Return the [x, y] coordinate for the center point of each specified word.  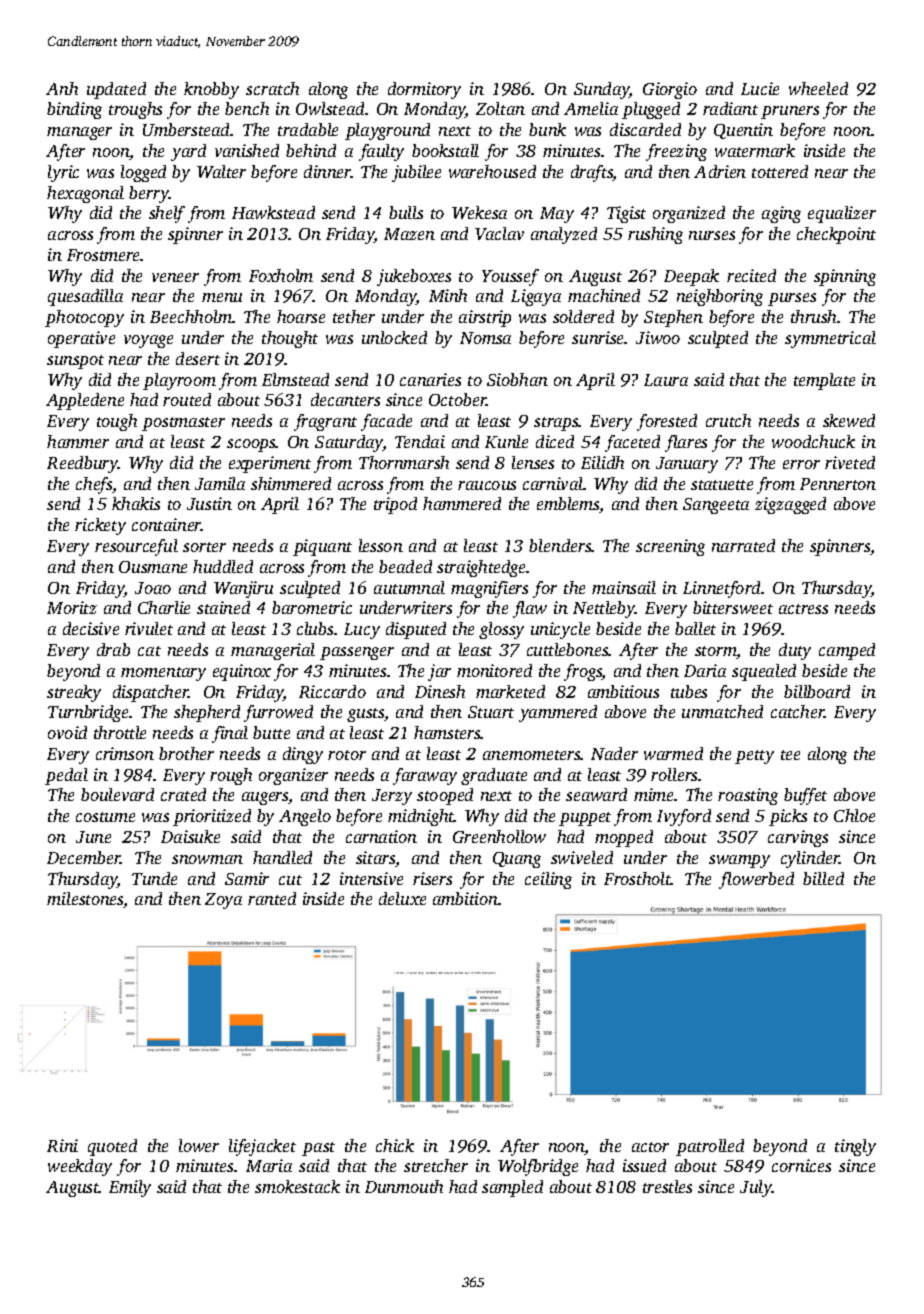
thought [290, 339]
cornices [801, 1165]
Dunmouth [404, 1186]
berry [149, 194]
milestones [85, 900]
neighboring [720, 297]
